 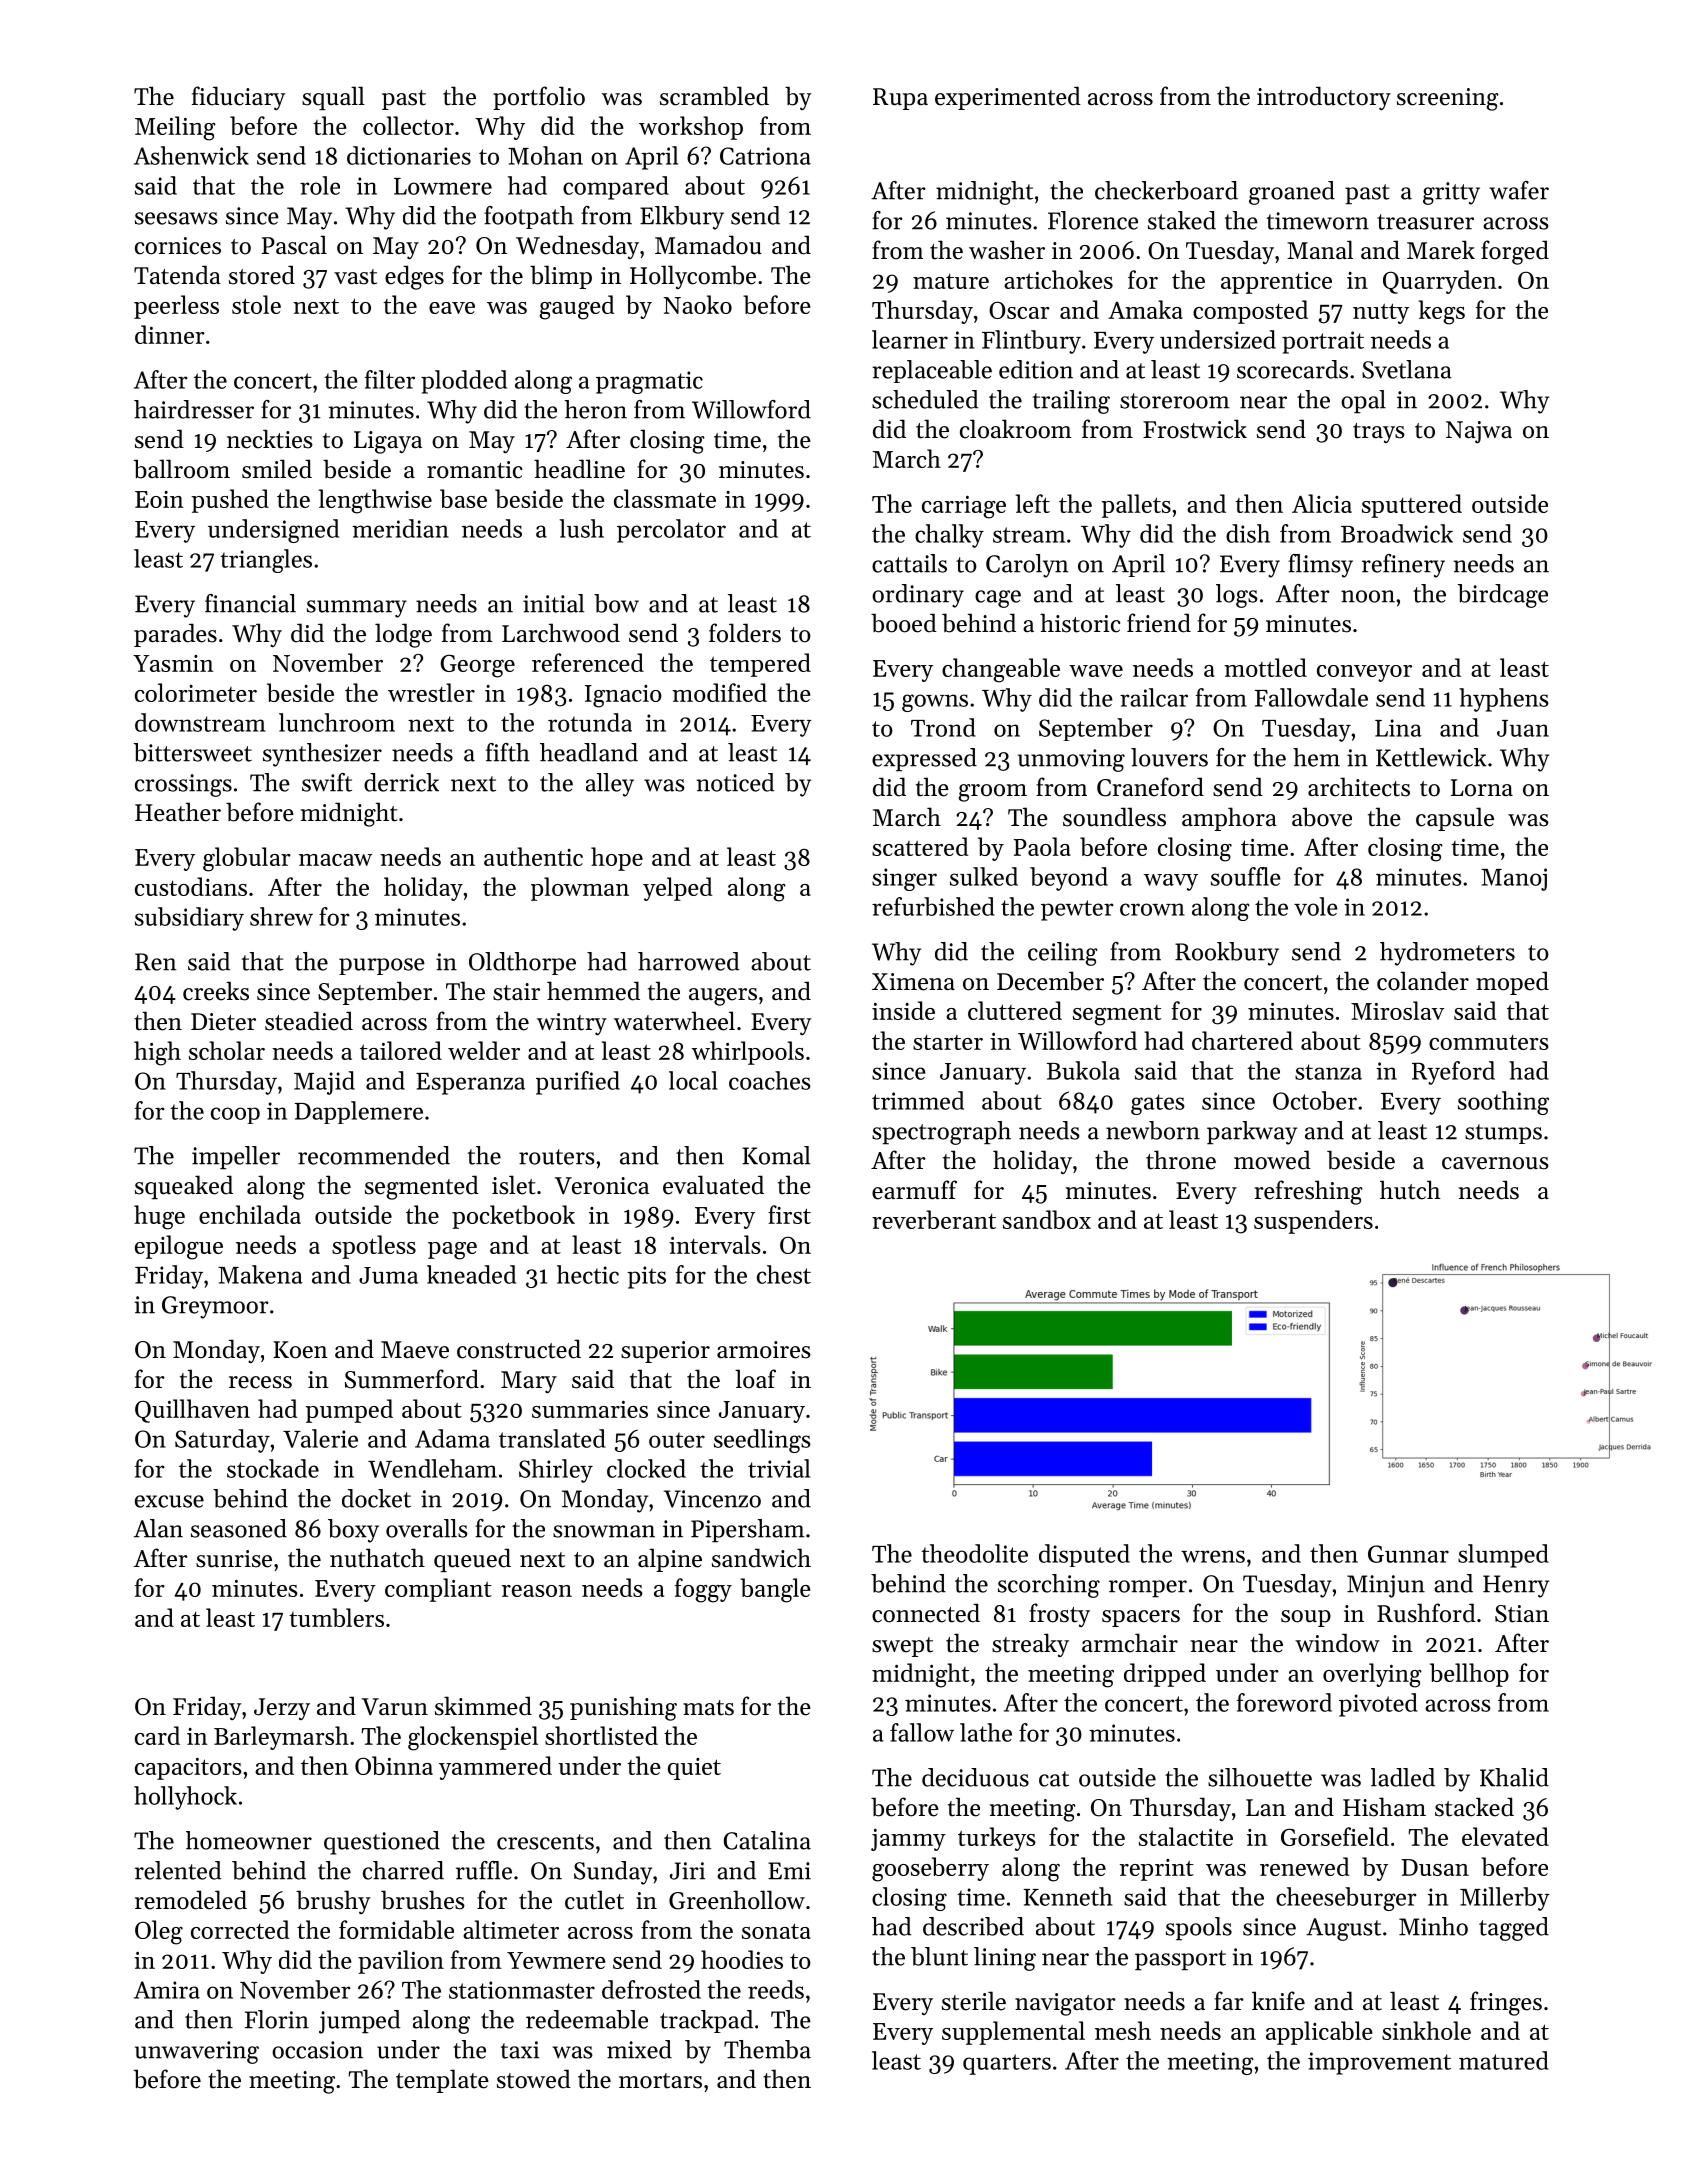 What do you see at coordinates (646, 1277) in the document?
I see `pits` at bounding box center [646, 1277].
